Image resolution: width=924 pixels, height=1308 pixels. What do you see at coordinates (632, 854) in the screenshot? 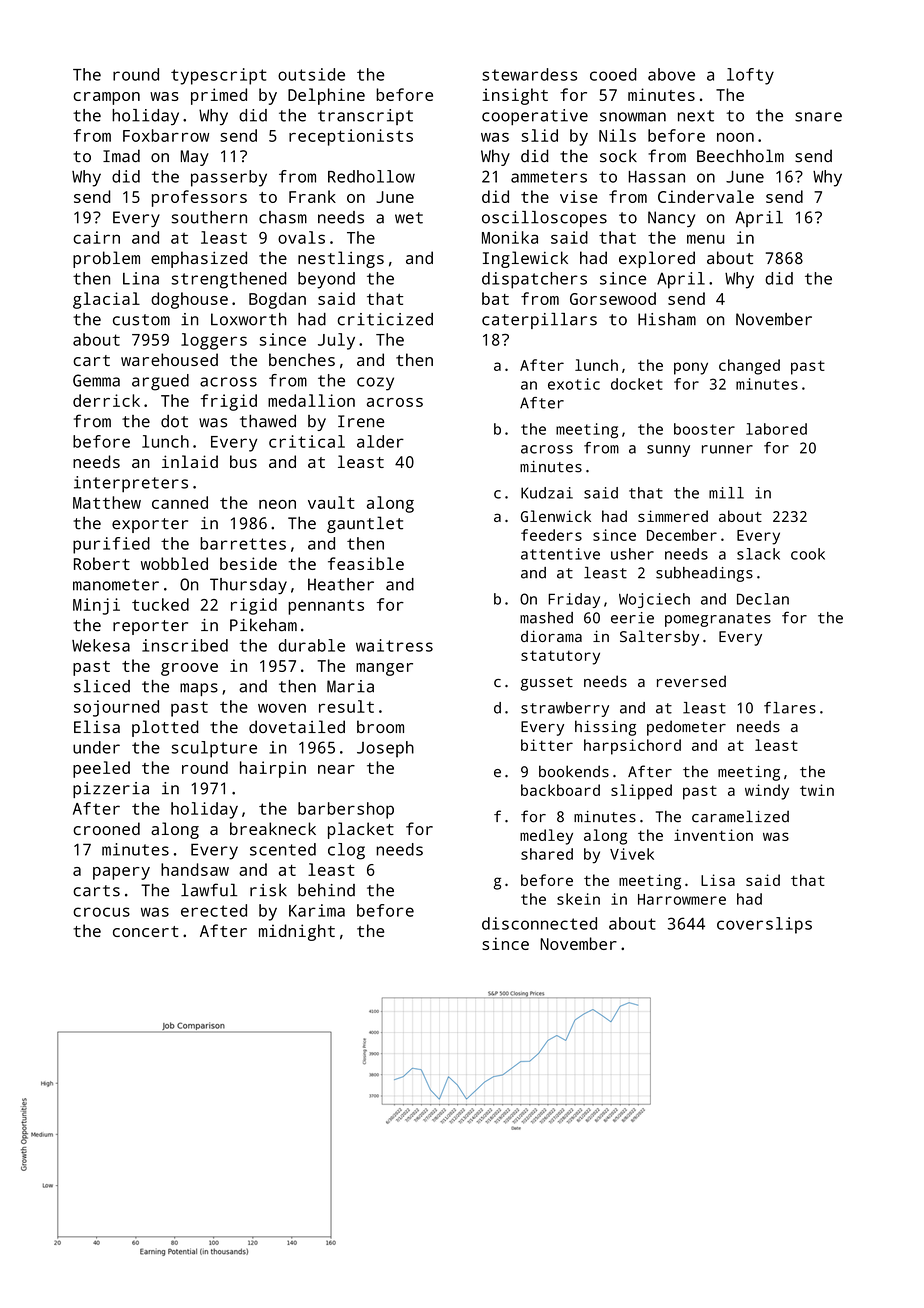
I see `Vivek` at bounding box center [632, 854].
